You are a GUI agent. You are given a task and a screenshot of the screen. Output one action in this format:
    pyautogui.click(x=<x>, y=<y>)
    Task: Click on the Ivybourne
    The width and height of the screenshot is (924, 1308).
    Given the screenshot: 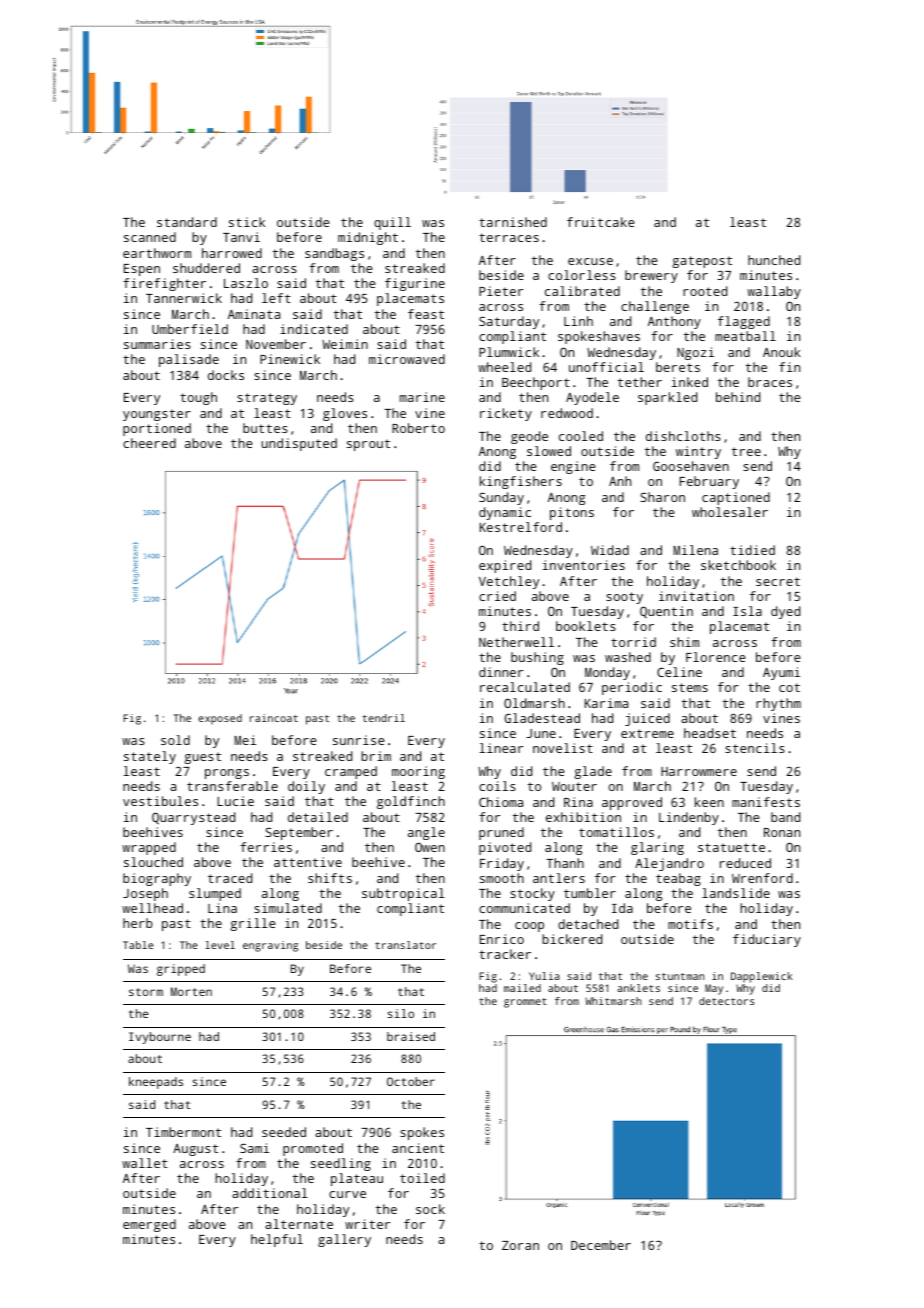 What is the action you would take?
    pyautogui.click(x=160, y=1038)
